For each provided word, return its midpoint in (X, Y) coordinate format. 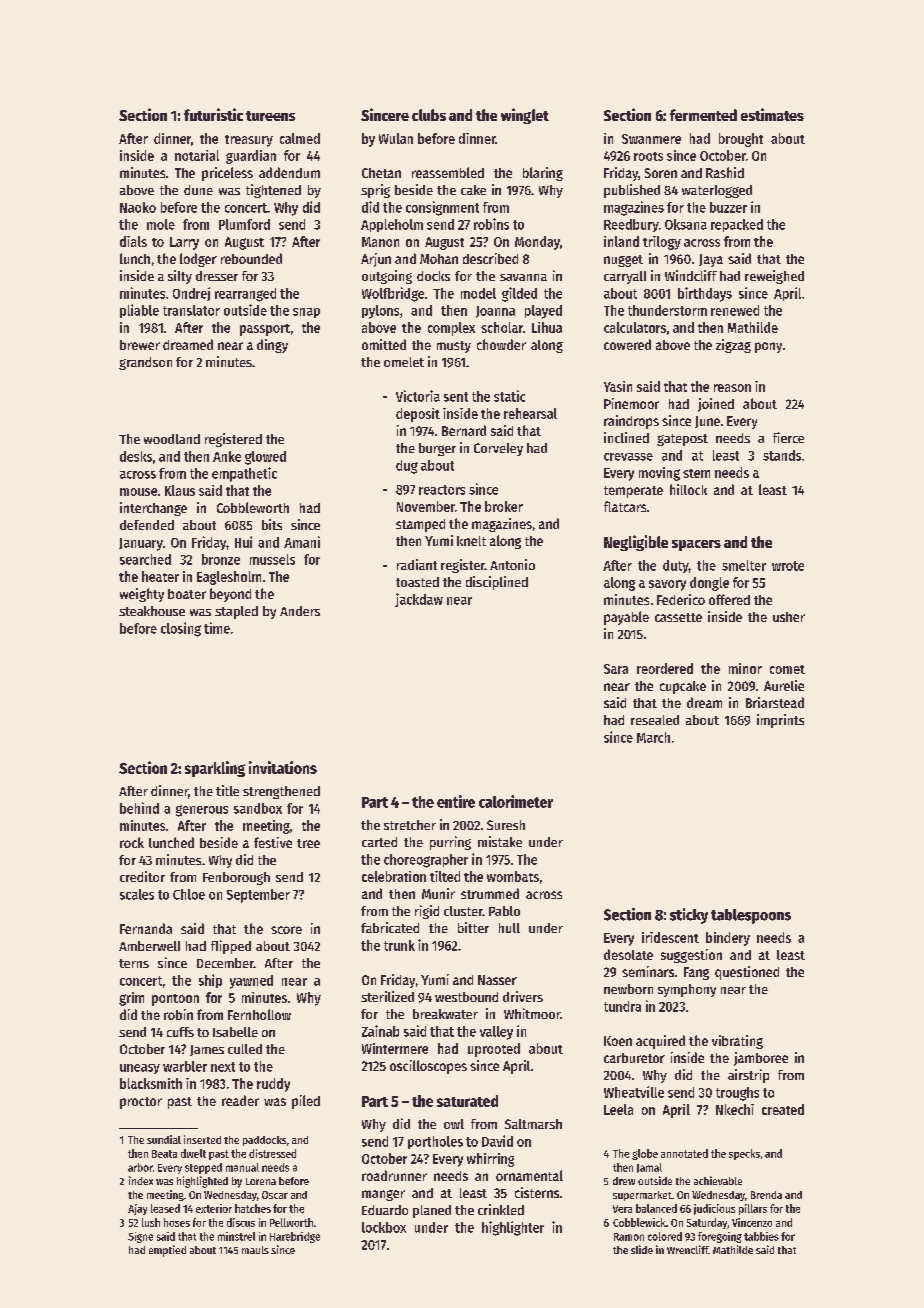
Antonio (512, 564)
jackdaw (419, 600)
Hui (243, 542)
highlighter (513, 1228)
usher (789, 617)
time (217, 628)
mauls (255, 1250)
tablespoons (751, 916)
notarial (197, 155)
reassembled (448, 172)
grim (131, 999)
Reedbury (631, 225)
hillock (688, 489)
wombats (513, 876)
